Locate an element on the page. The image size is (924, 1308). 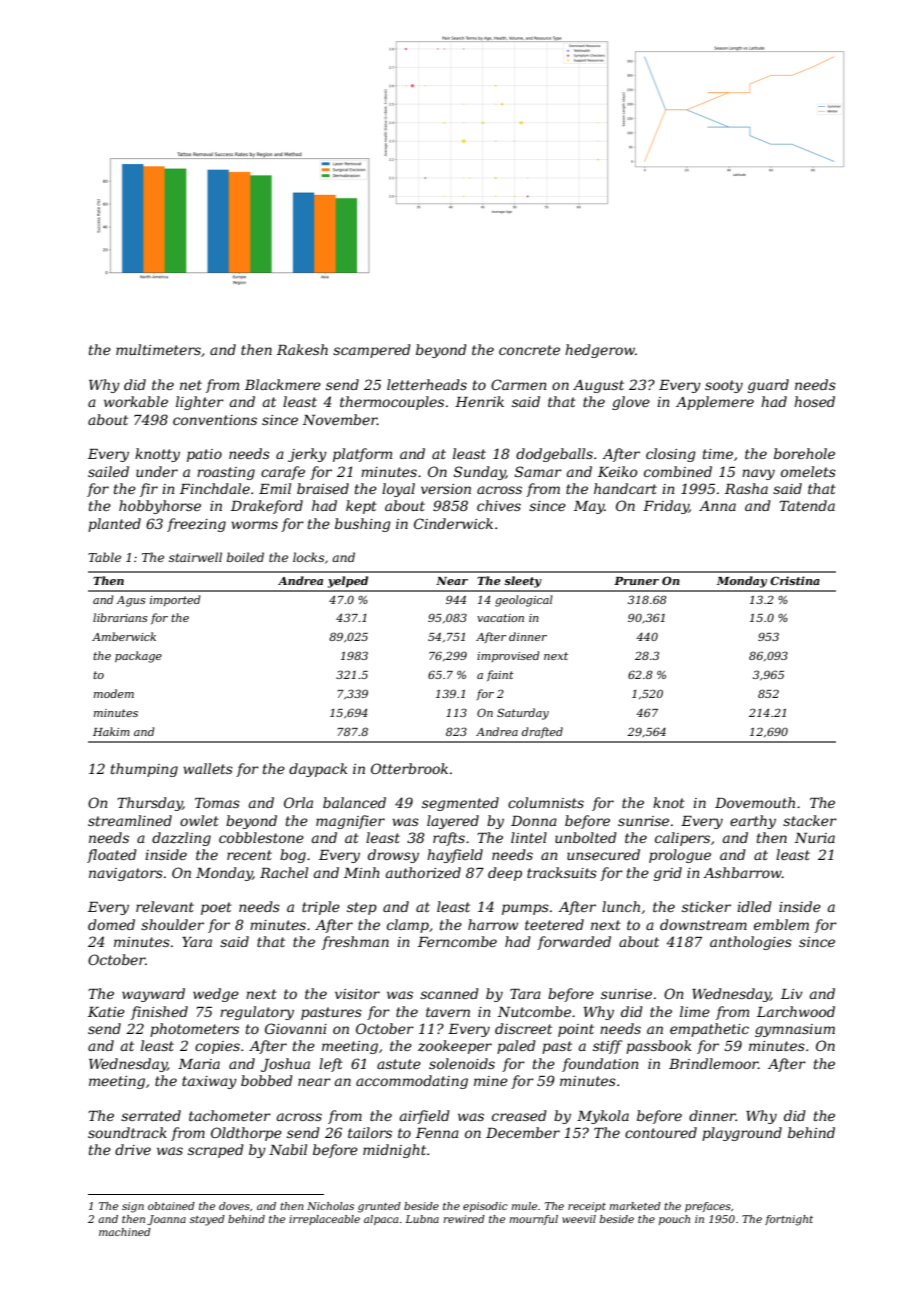
modem is located at coordinates (114, 693).
